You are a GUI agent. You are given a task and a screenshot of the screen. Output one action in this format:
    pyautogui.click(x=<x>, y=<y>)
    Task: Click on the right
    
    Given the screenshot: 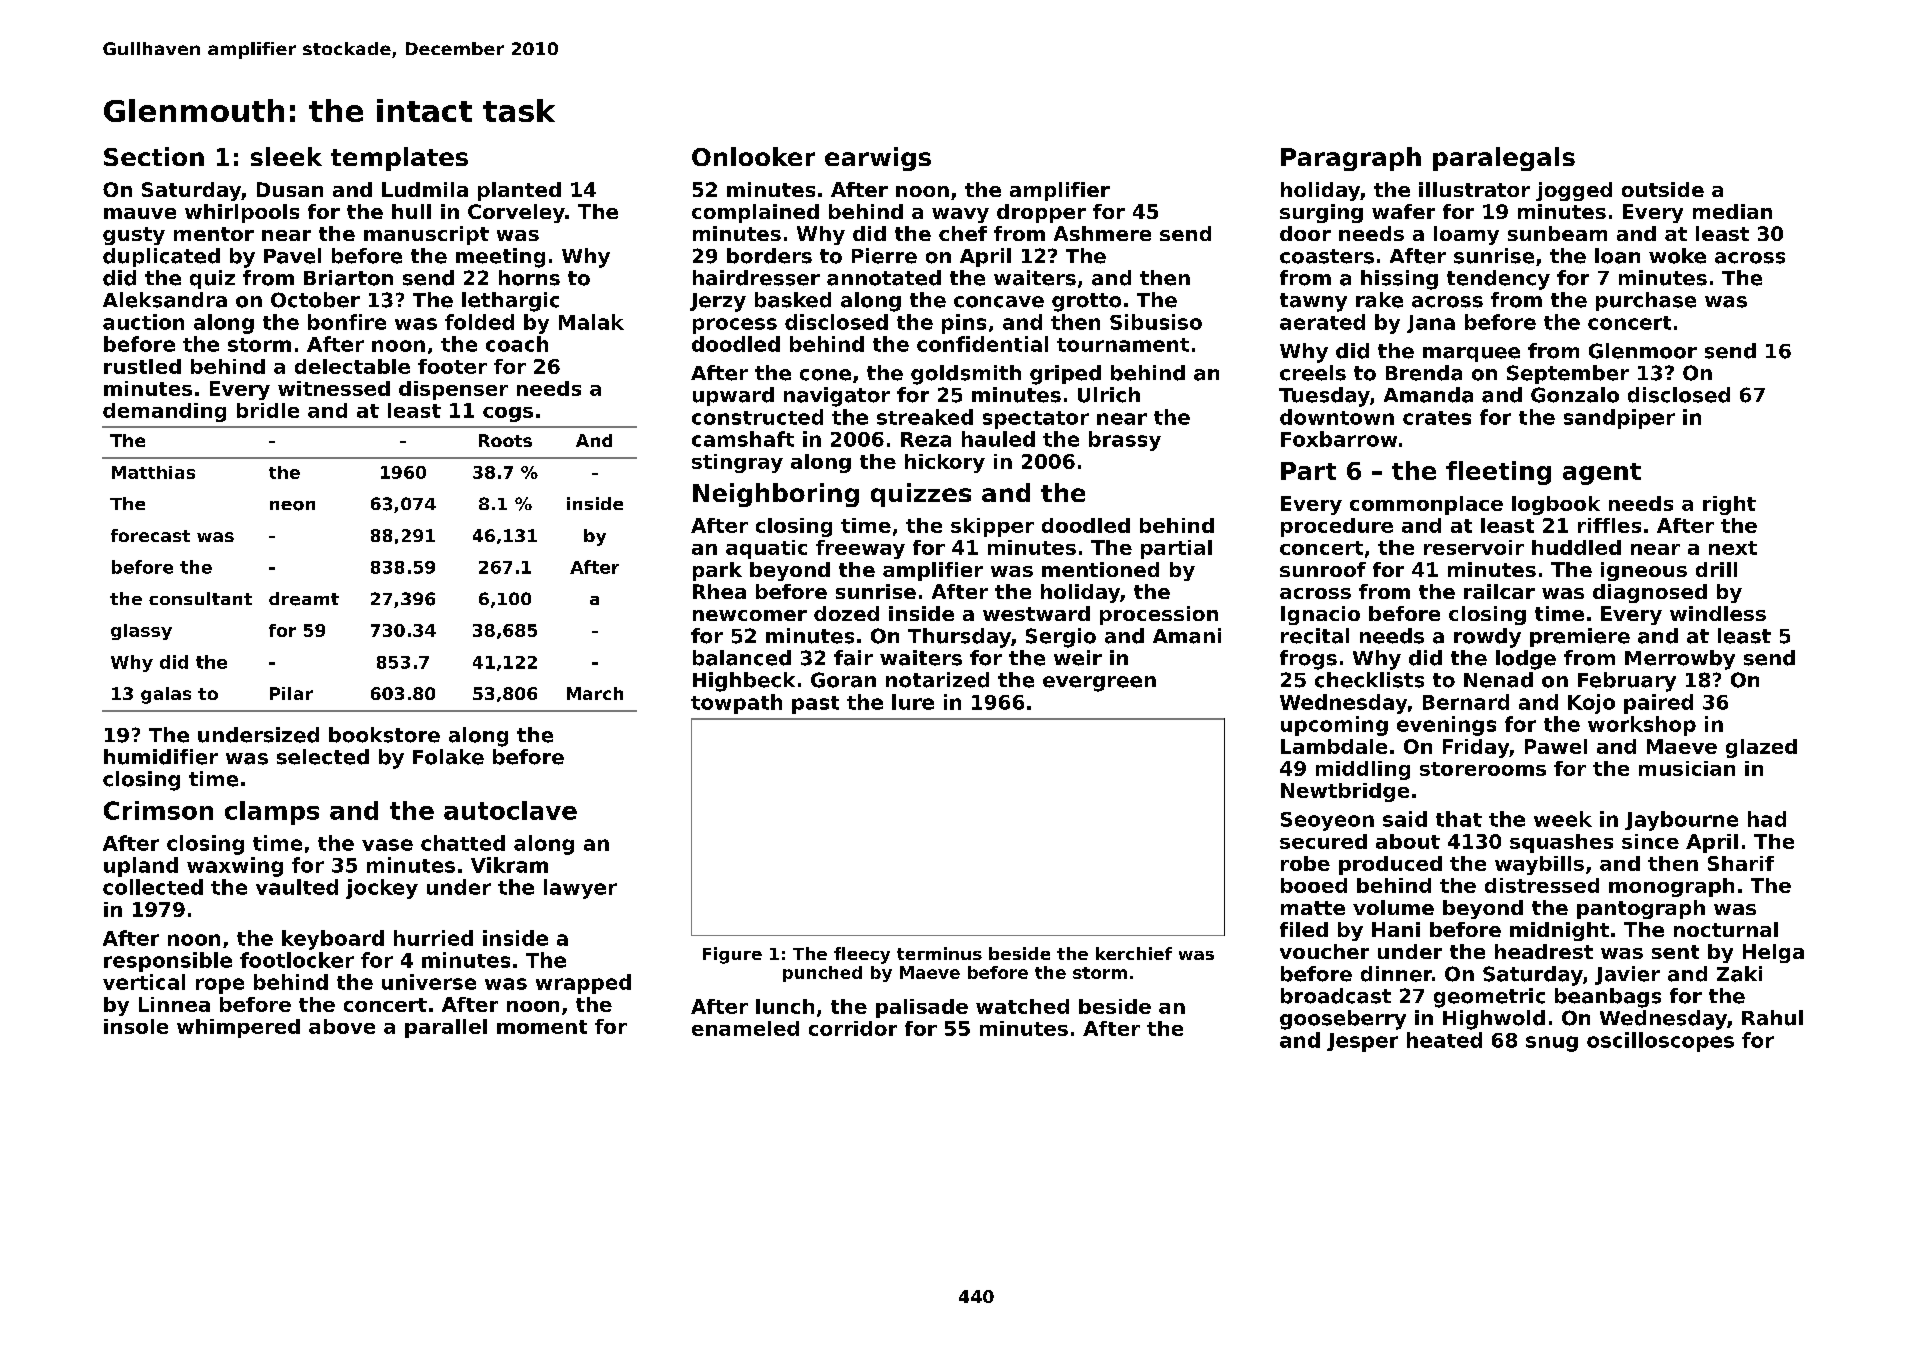 What is the action you would take?
    pyautogui.click(x=1729, y=505)
